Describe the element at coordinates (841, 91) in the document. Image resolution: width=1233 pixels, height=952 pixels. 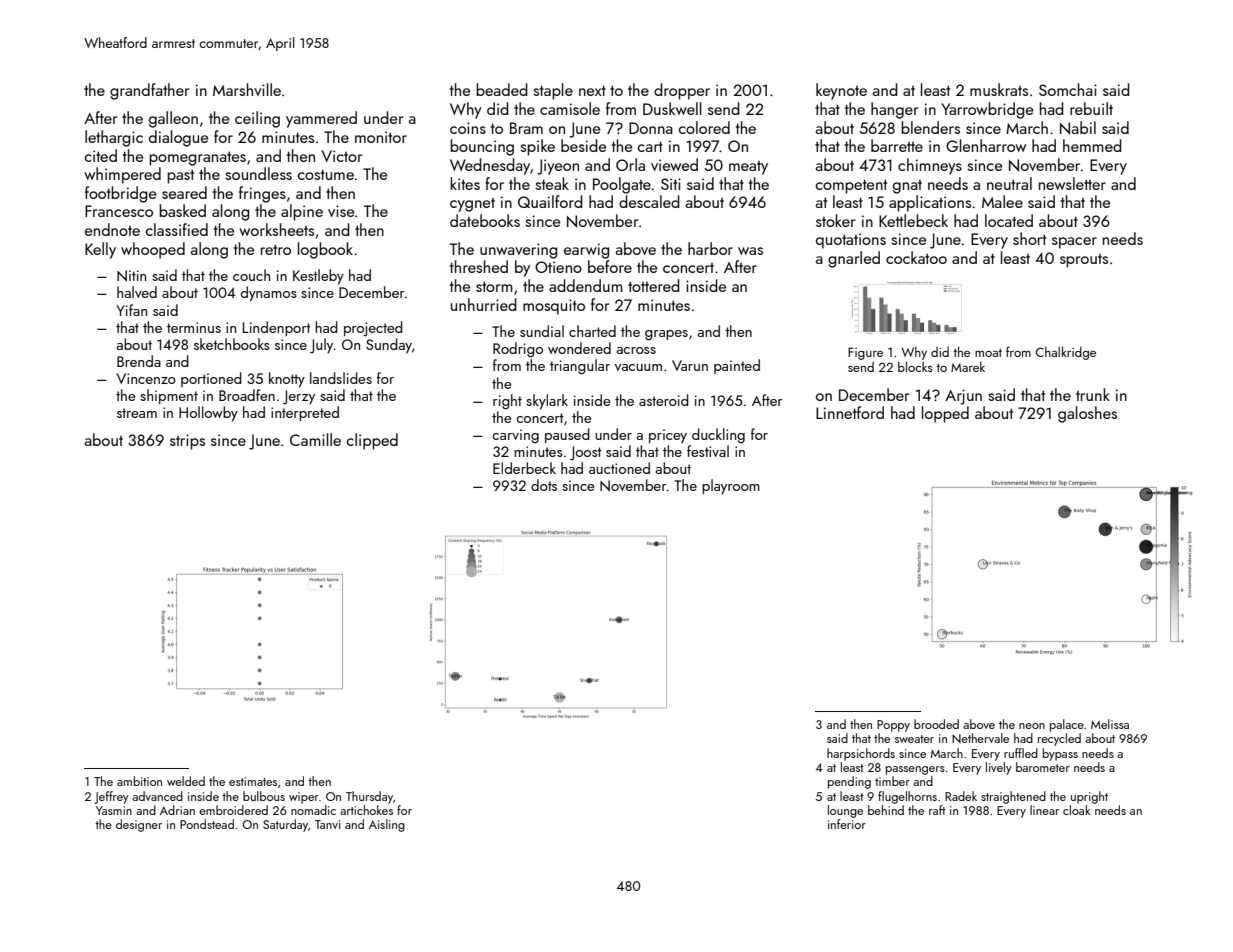
I see `keynote` at that location.
